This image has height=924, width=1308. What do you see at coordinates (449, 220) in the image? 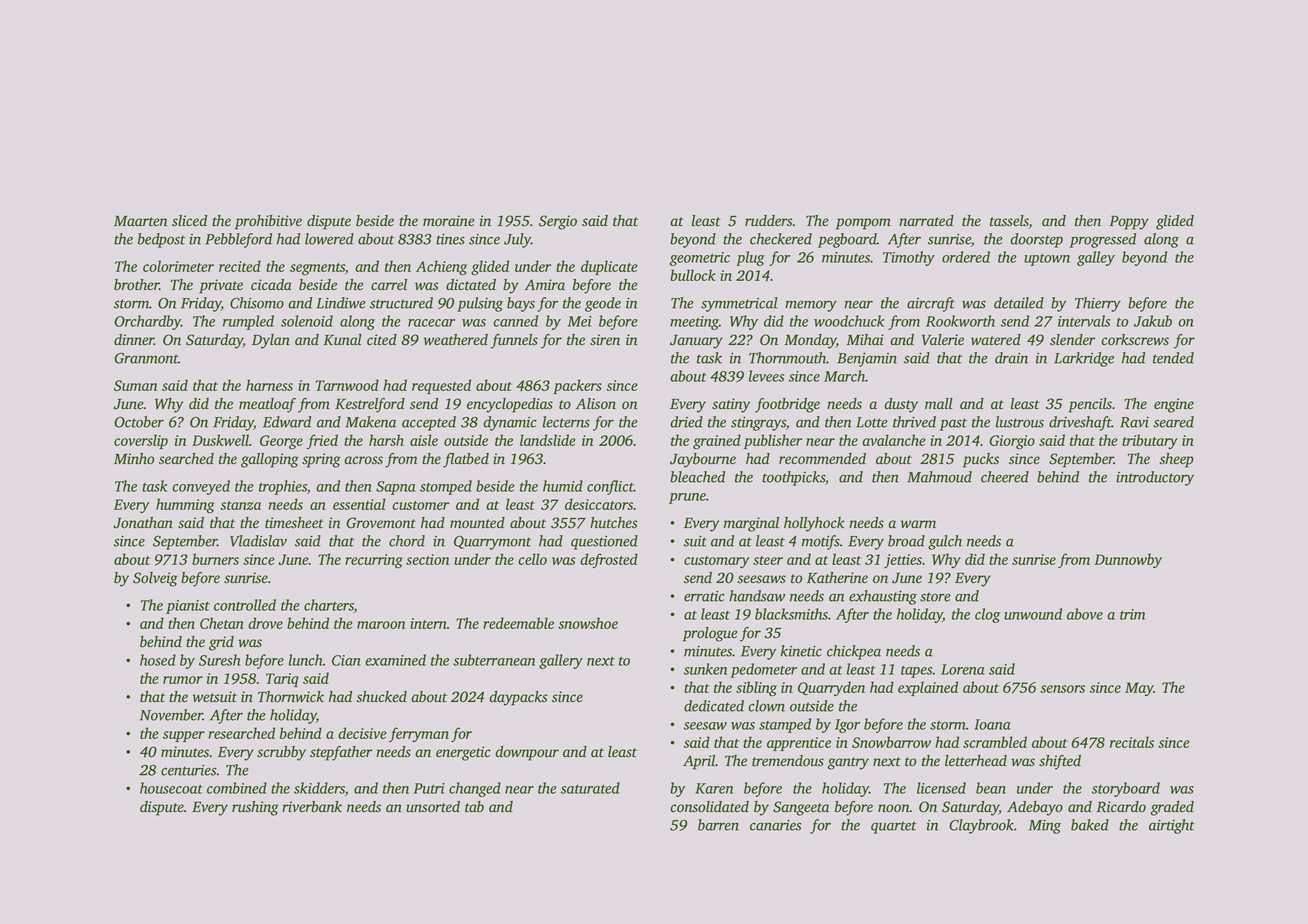
I see `moraine` at bounding box center [449, 220].
